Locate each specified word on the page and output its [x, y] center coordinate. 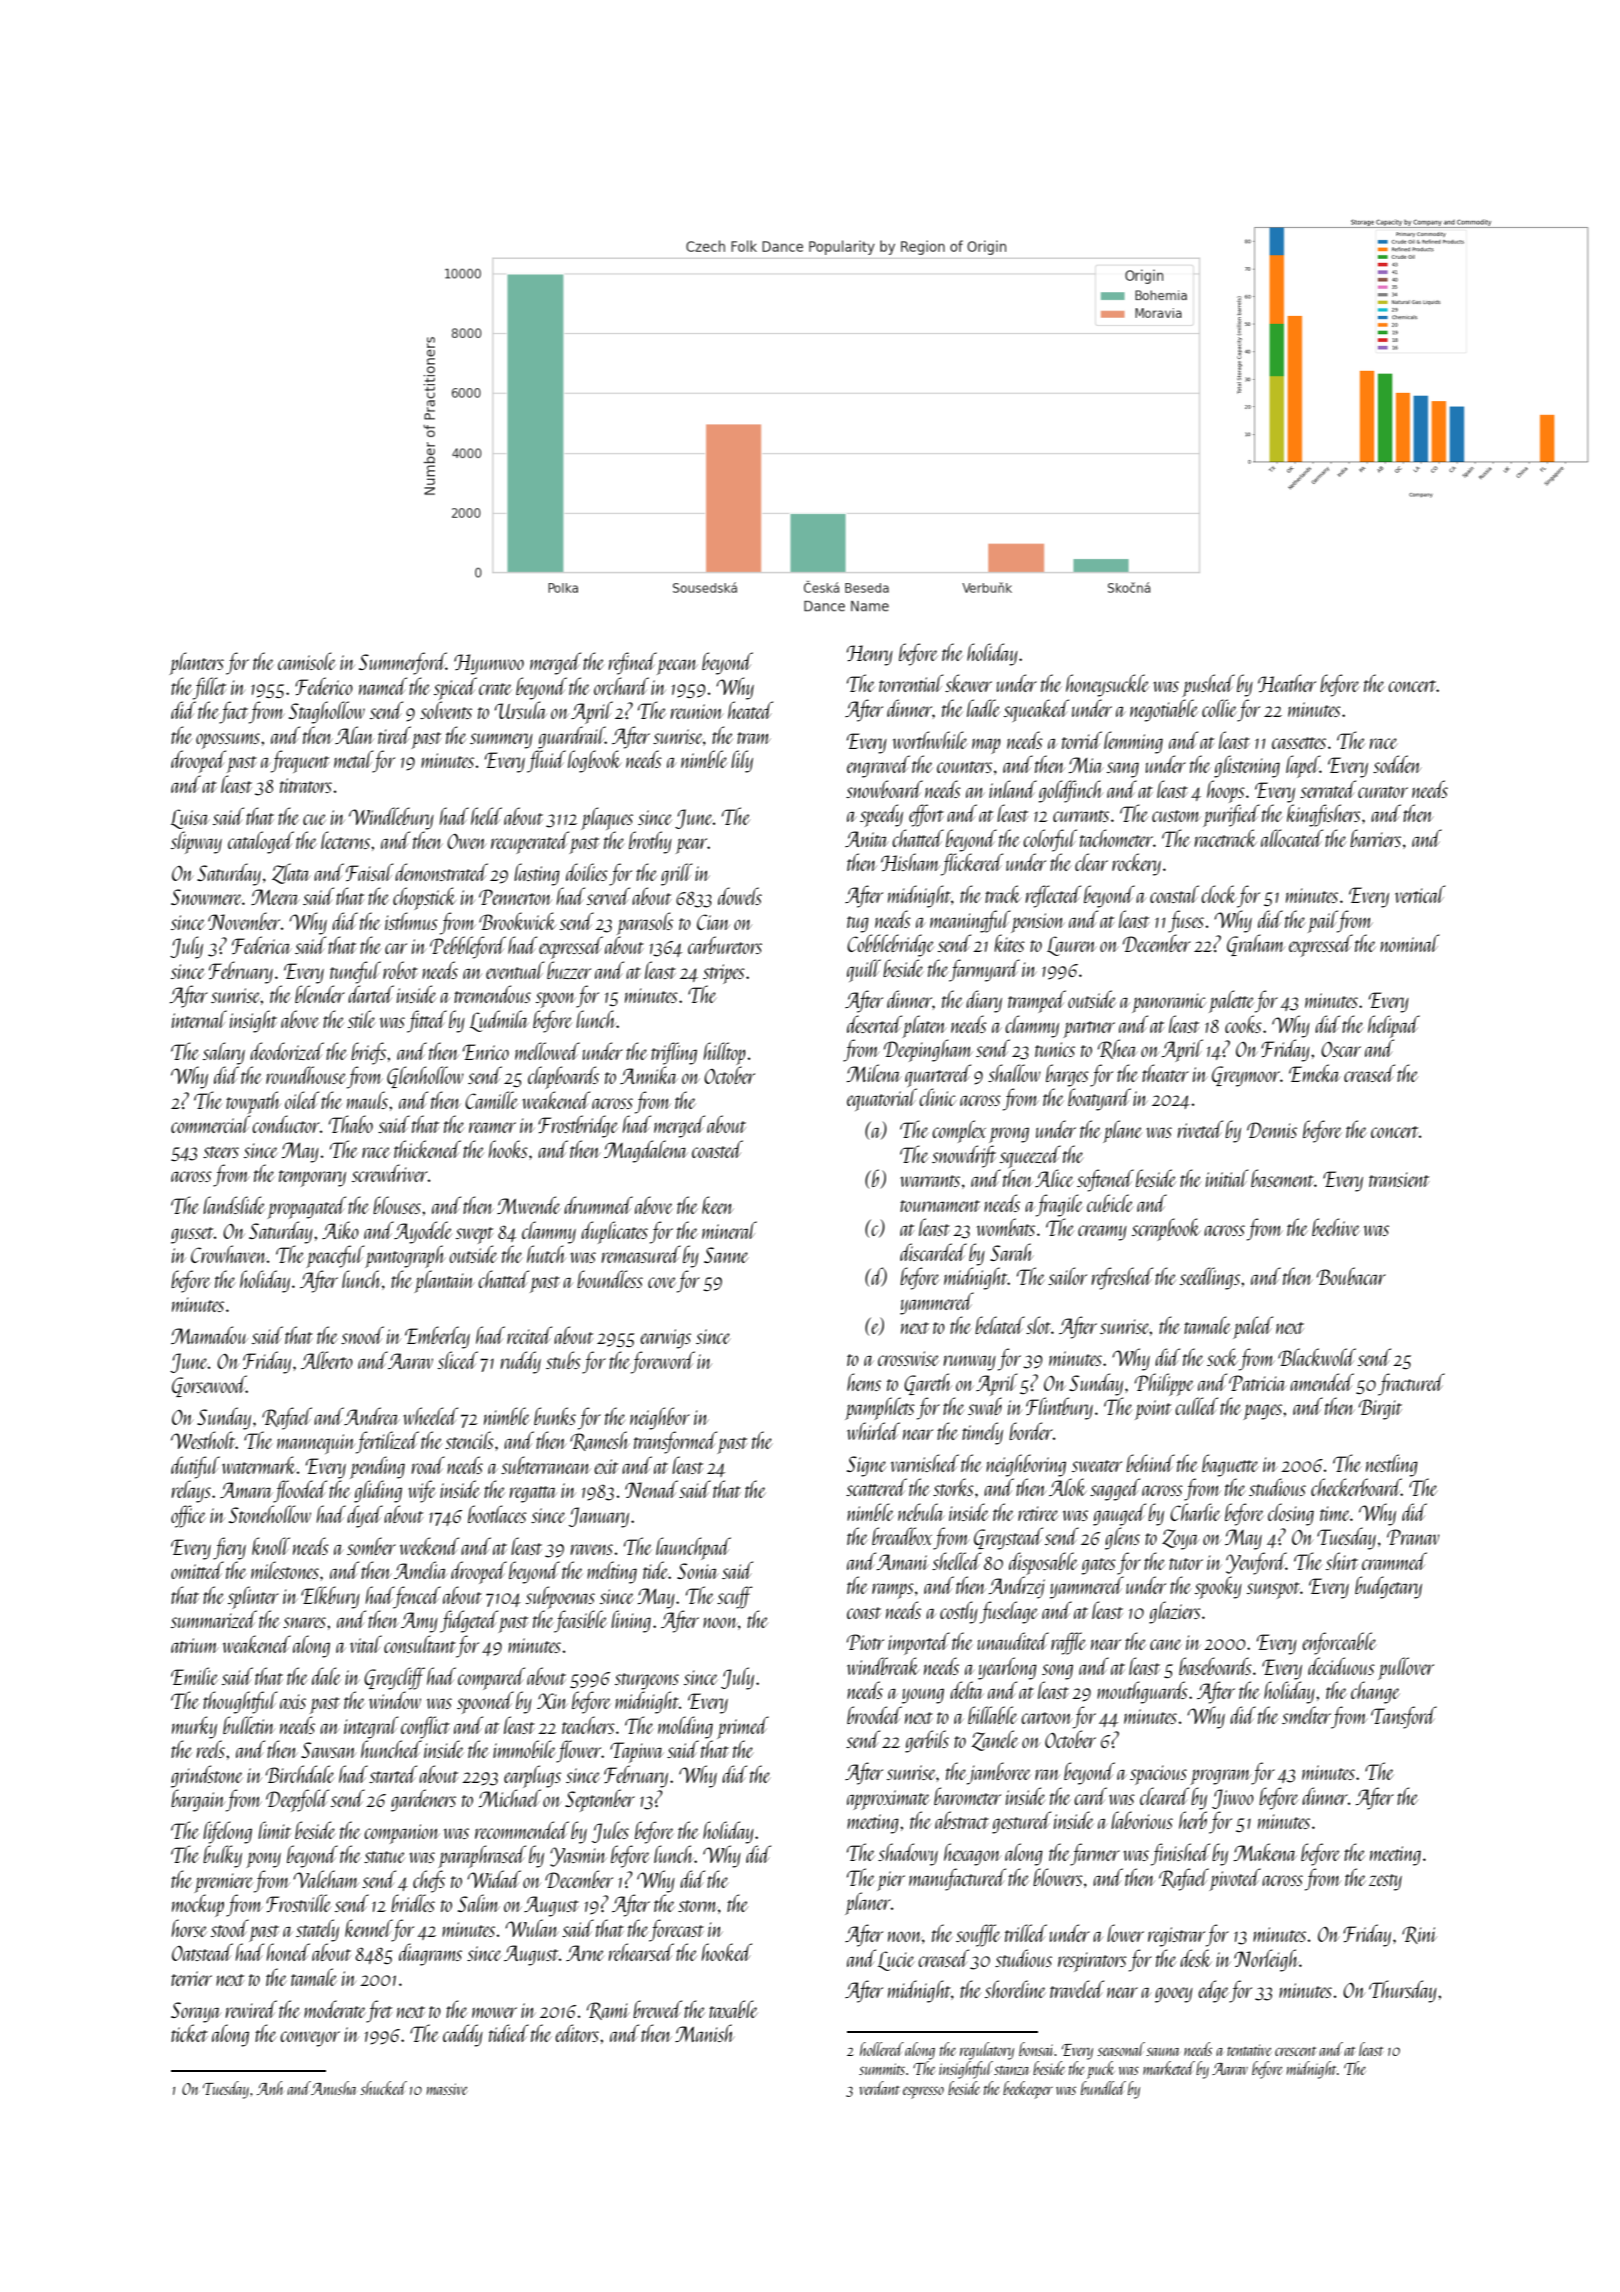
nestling [1392, 1465]
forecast [676, 1930]
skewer [968, 683]
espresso [923, 2092]
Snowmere [206, 897]
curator [1383, 792]
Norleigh [1266, 1960]
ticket [189, 2033]
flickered [972, 864]
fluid [546, 761]
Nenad [651, 1489]
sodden [1397, 764]
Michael [510, 1798]
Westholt [203, 1440]
